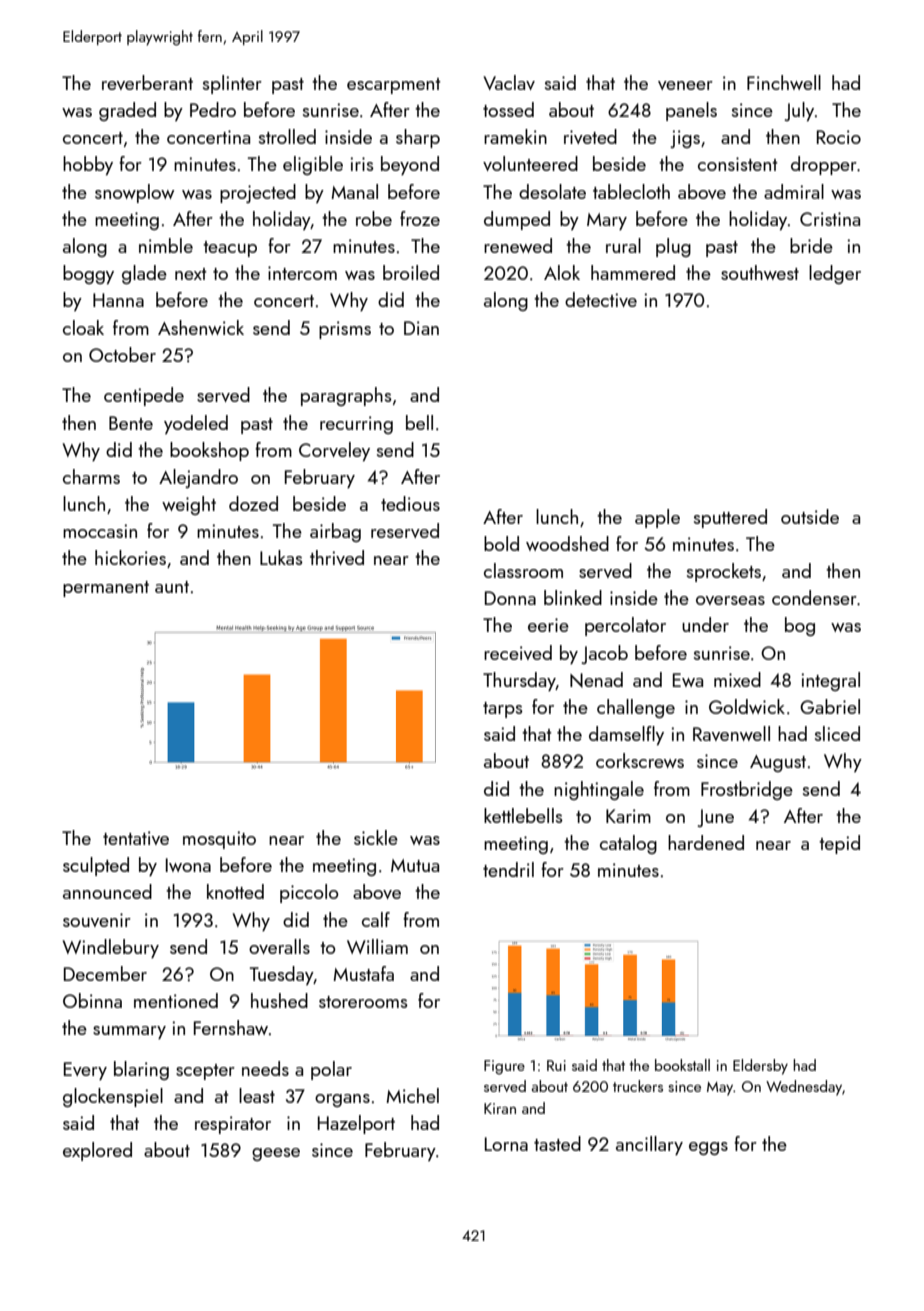 This page has width=924, height=1311. I want to click on Eldersby, so click(760, 1067).
